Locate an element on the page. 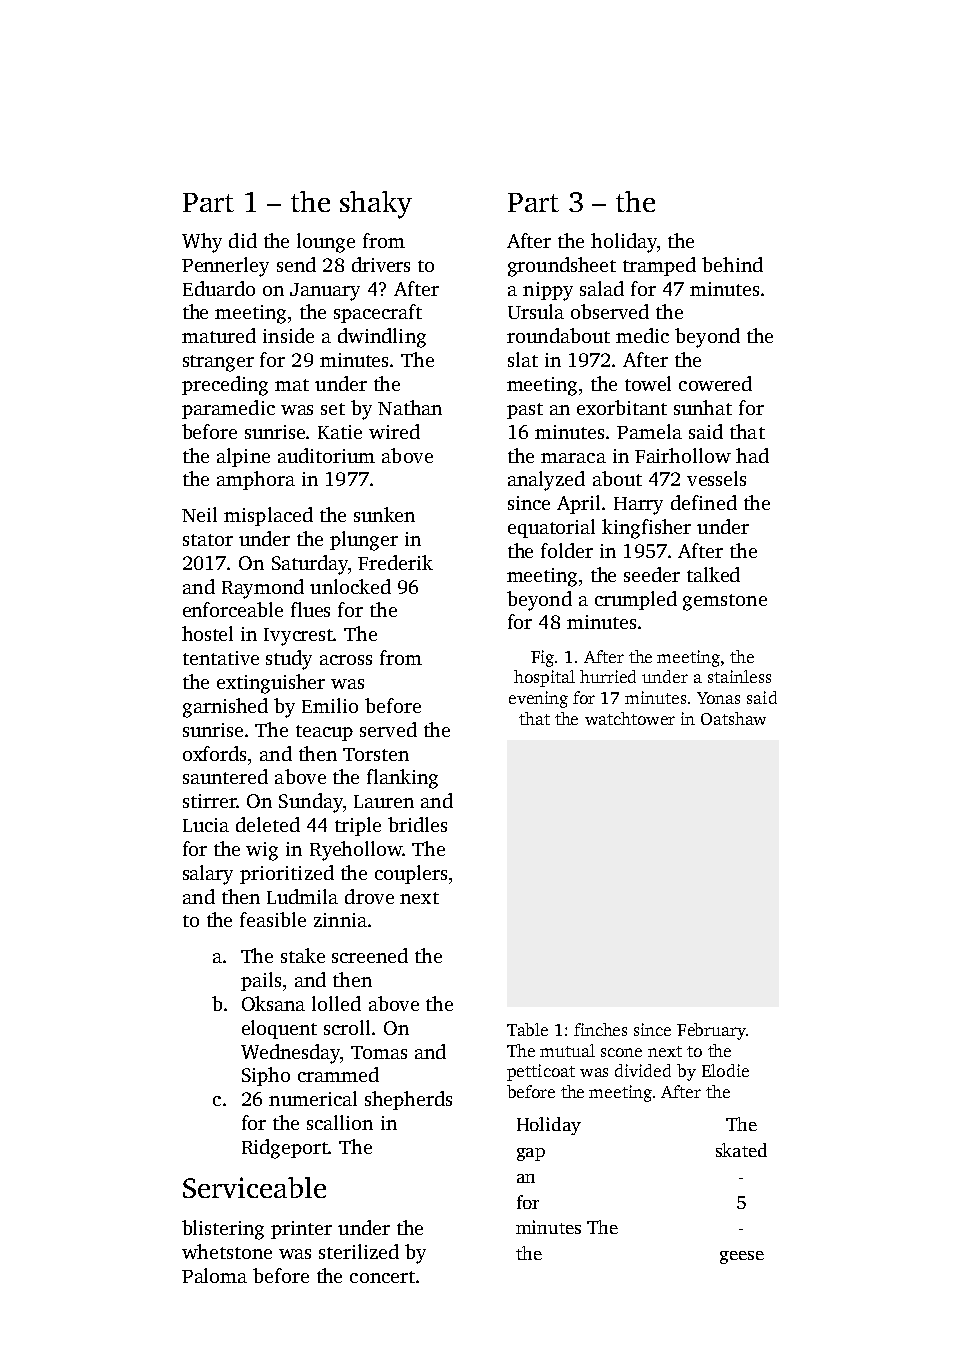 The image size is (961, 1363). unlocked is located at coordinates (350, 586).
